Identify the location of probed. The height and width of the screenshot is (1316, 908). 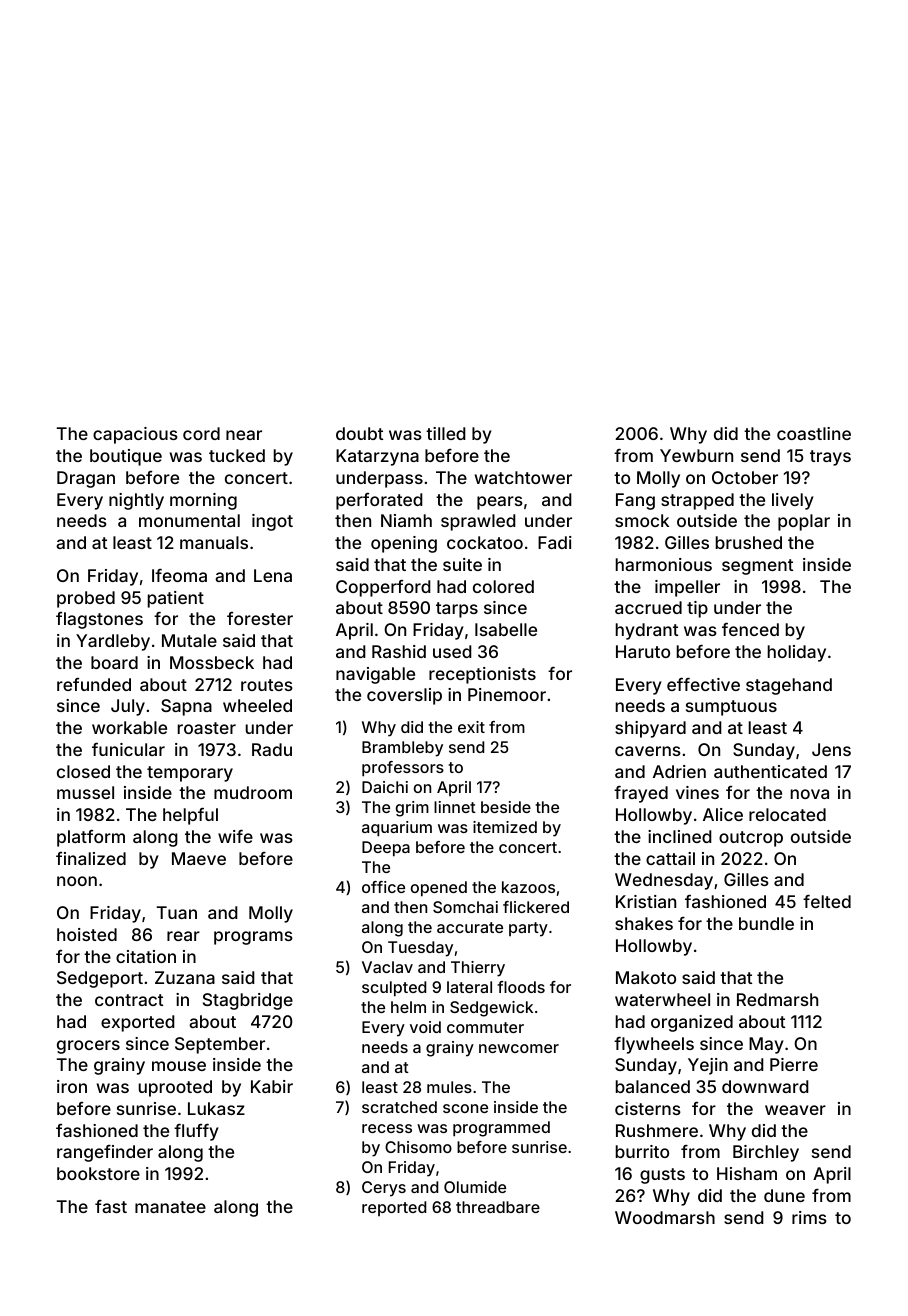
(86, 599).
